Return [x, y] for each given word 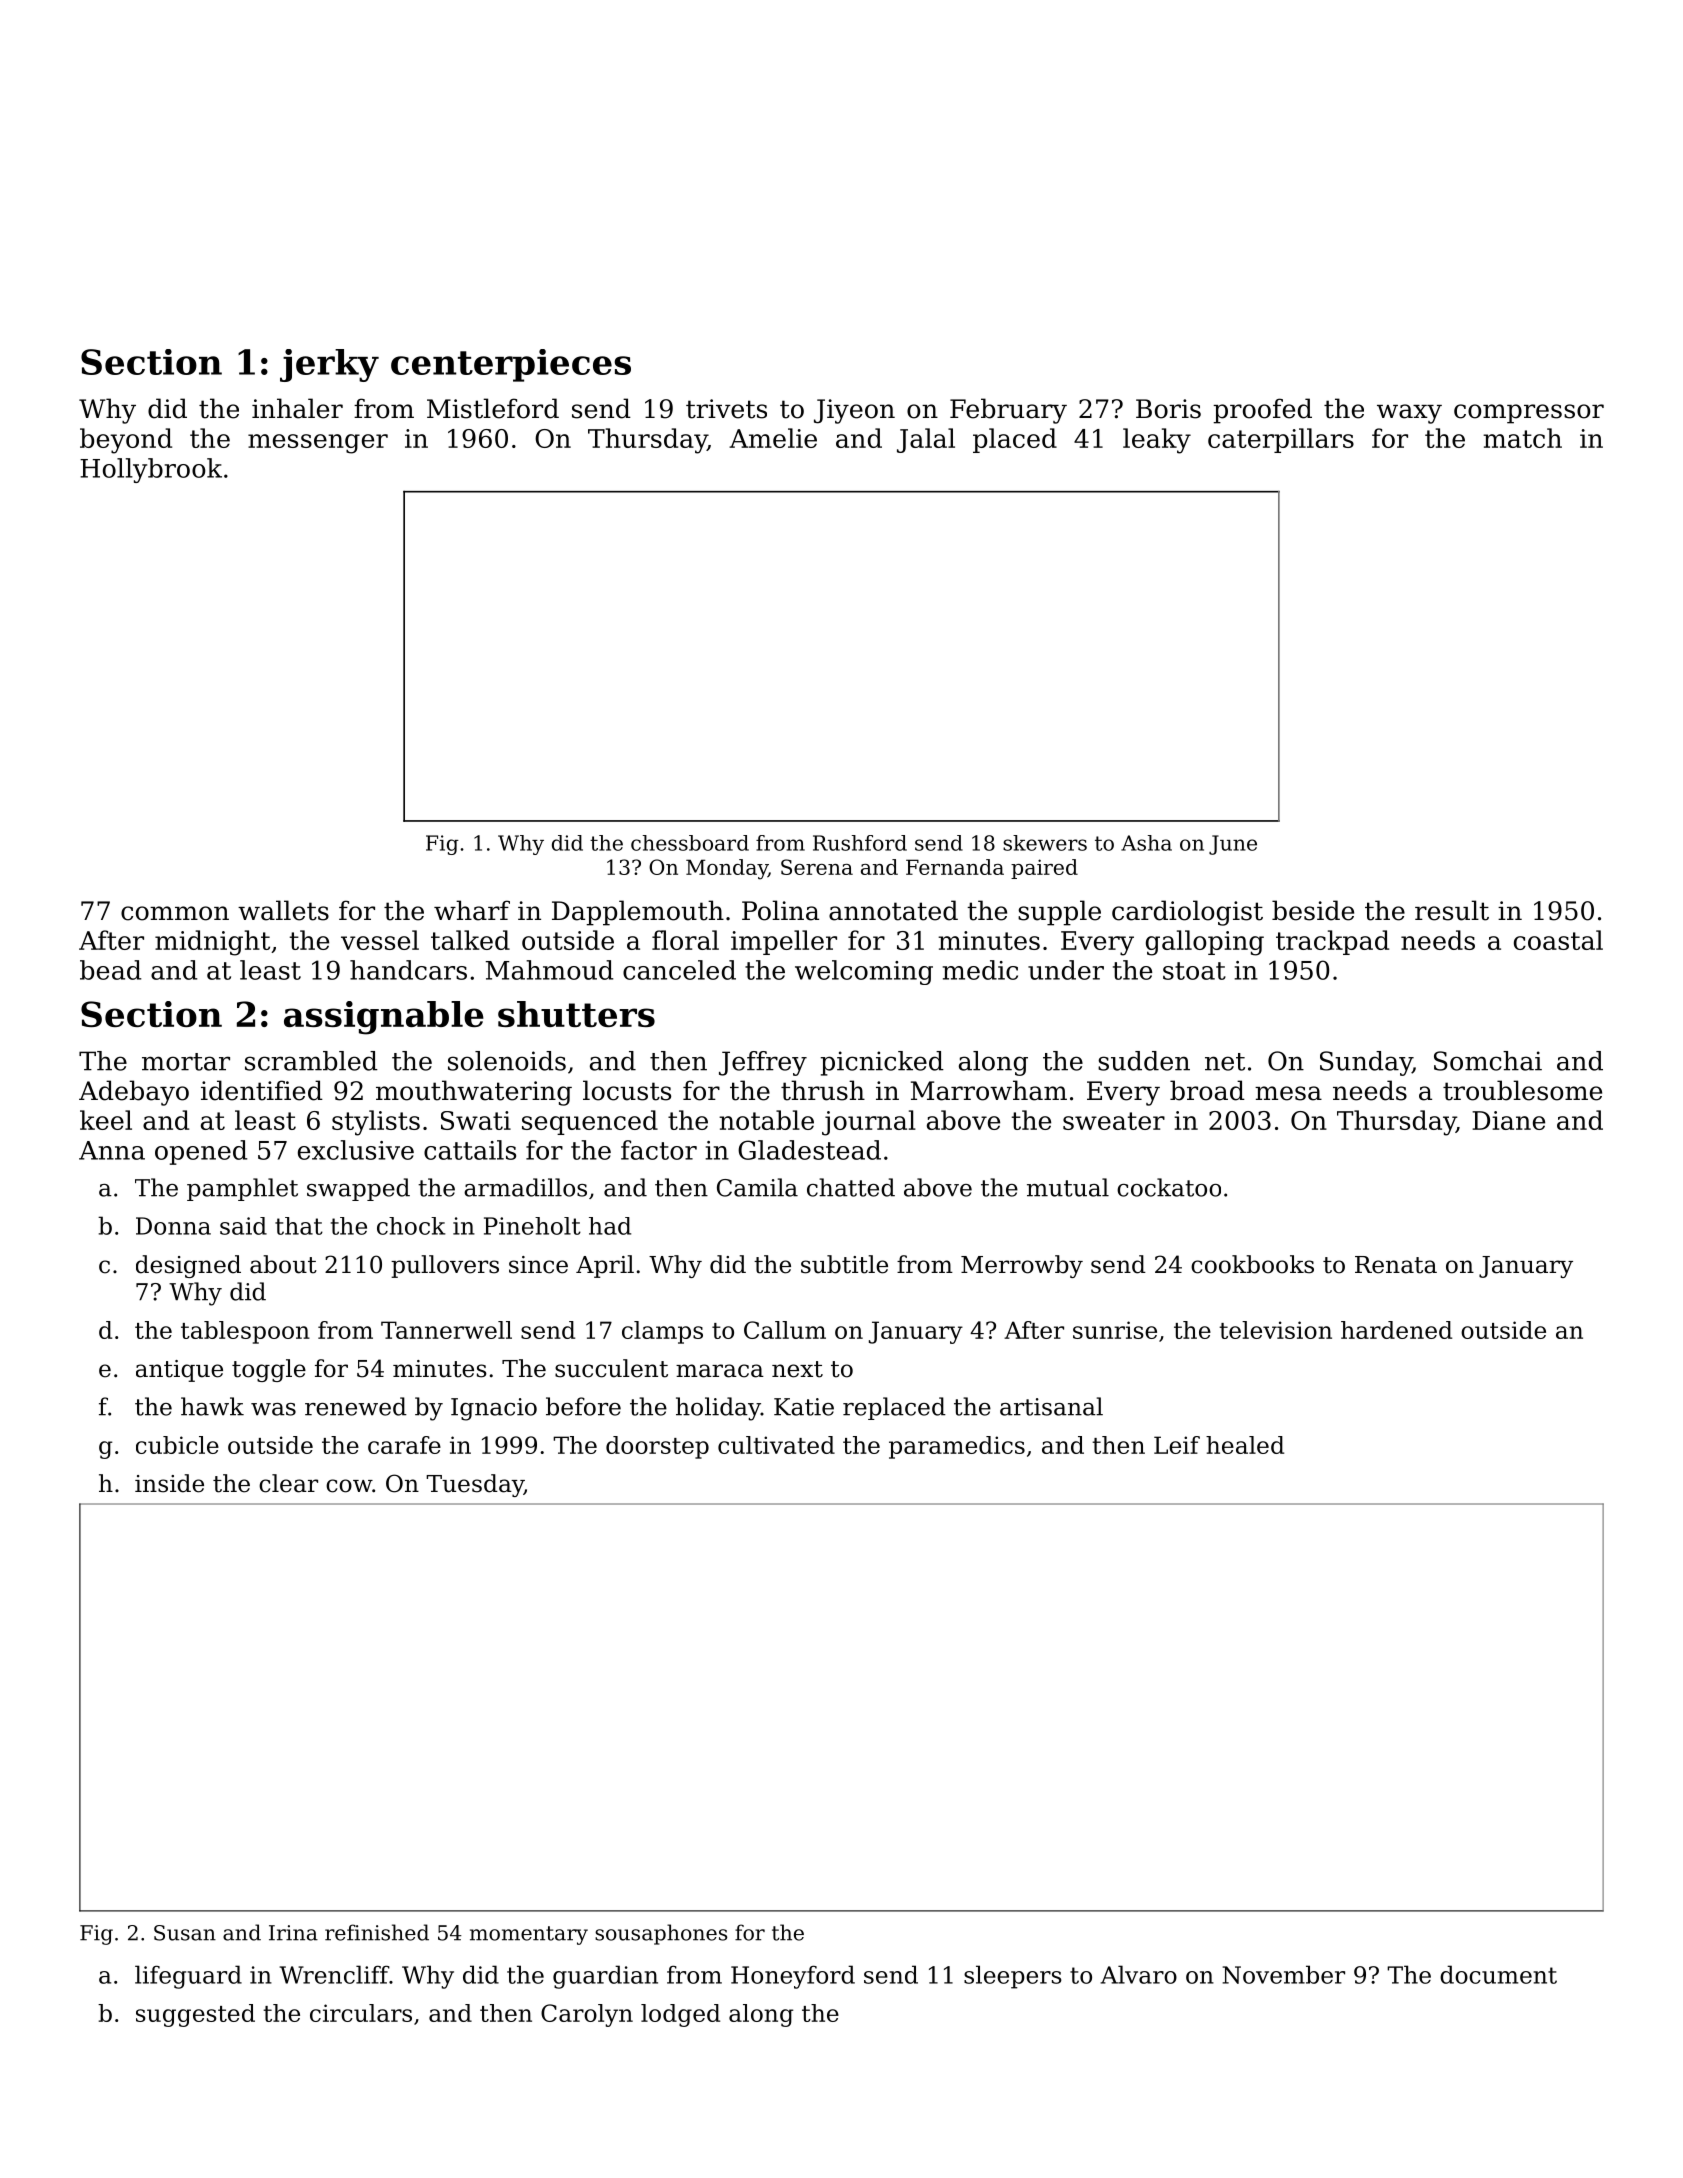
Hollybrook [151, 470]
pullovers [445, 1266]
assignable [384, 1018]
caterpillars [1281, 440]
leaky [1157, 441]
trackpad [1332, 942]
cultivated [776, 1445]
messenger [318, 444]
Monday [727, 869]
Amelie [773, 438]
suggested [195, 2015]
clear [288, 1483]
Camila [757, 1187]
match [1522, 438]
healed [1245, 1445]
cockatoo [1169, 1187]
